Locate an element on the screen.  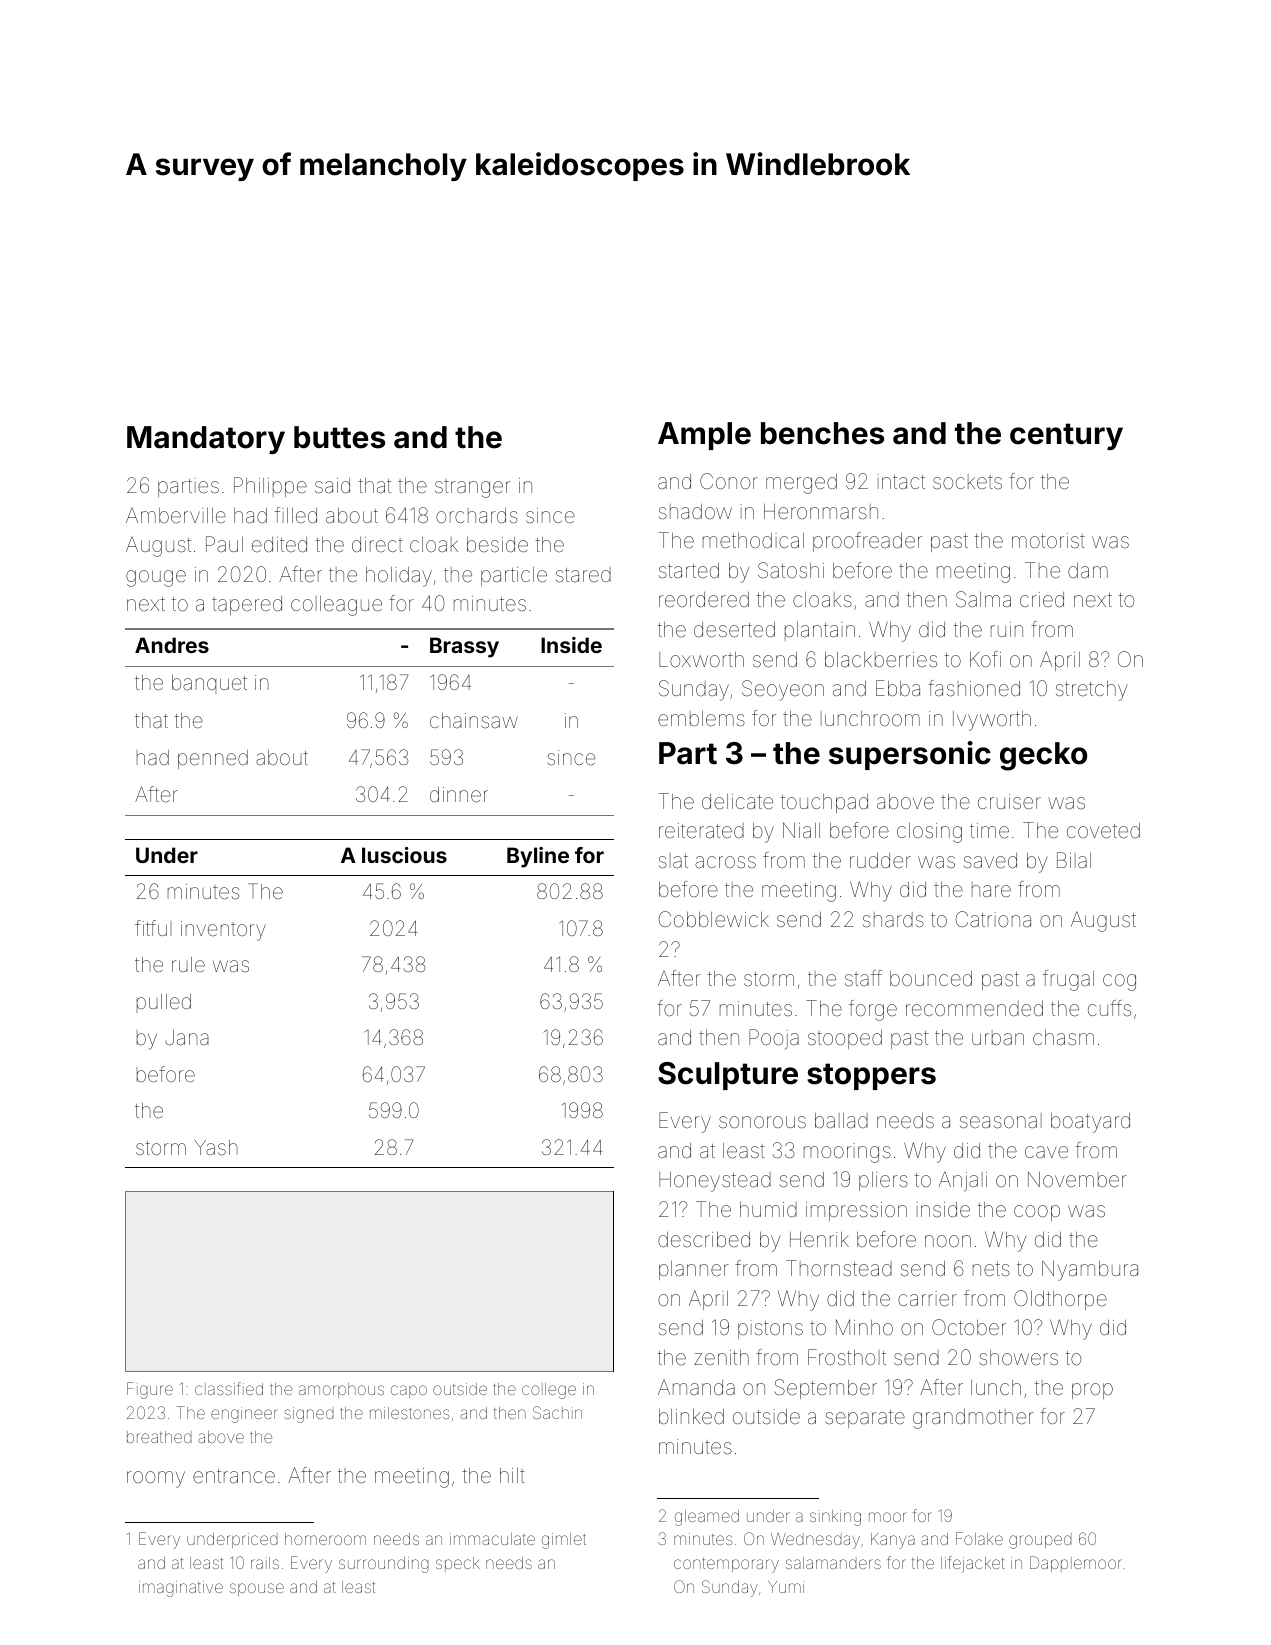
rule is located at coordinates (188, 964).
